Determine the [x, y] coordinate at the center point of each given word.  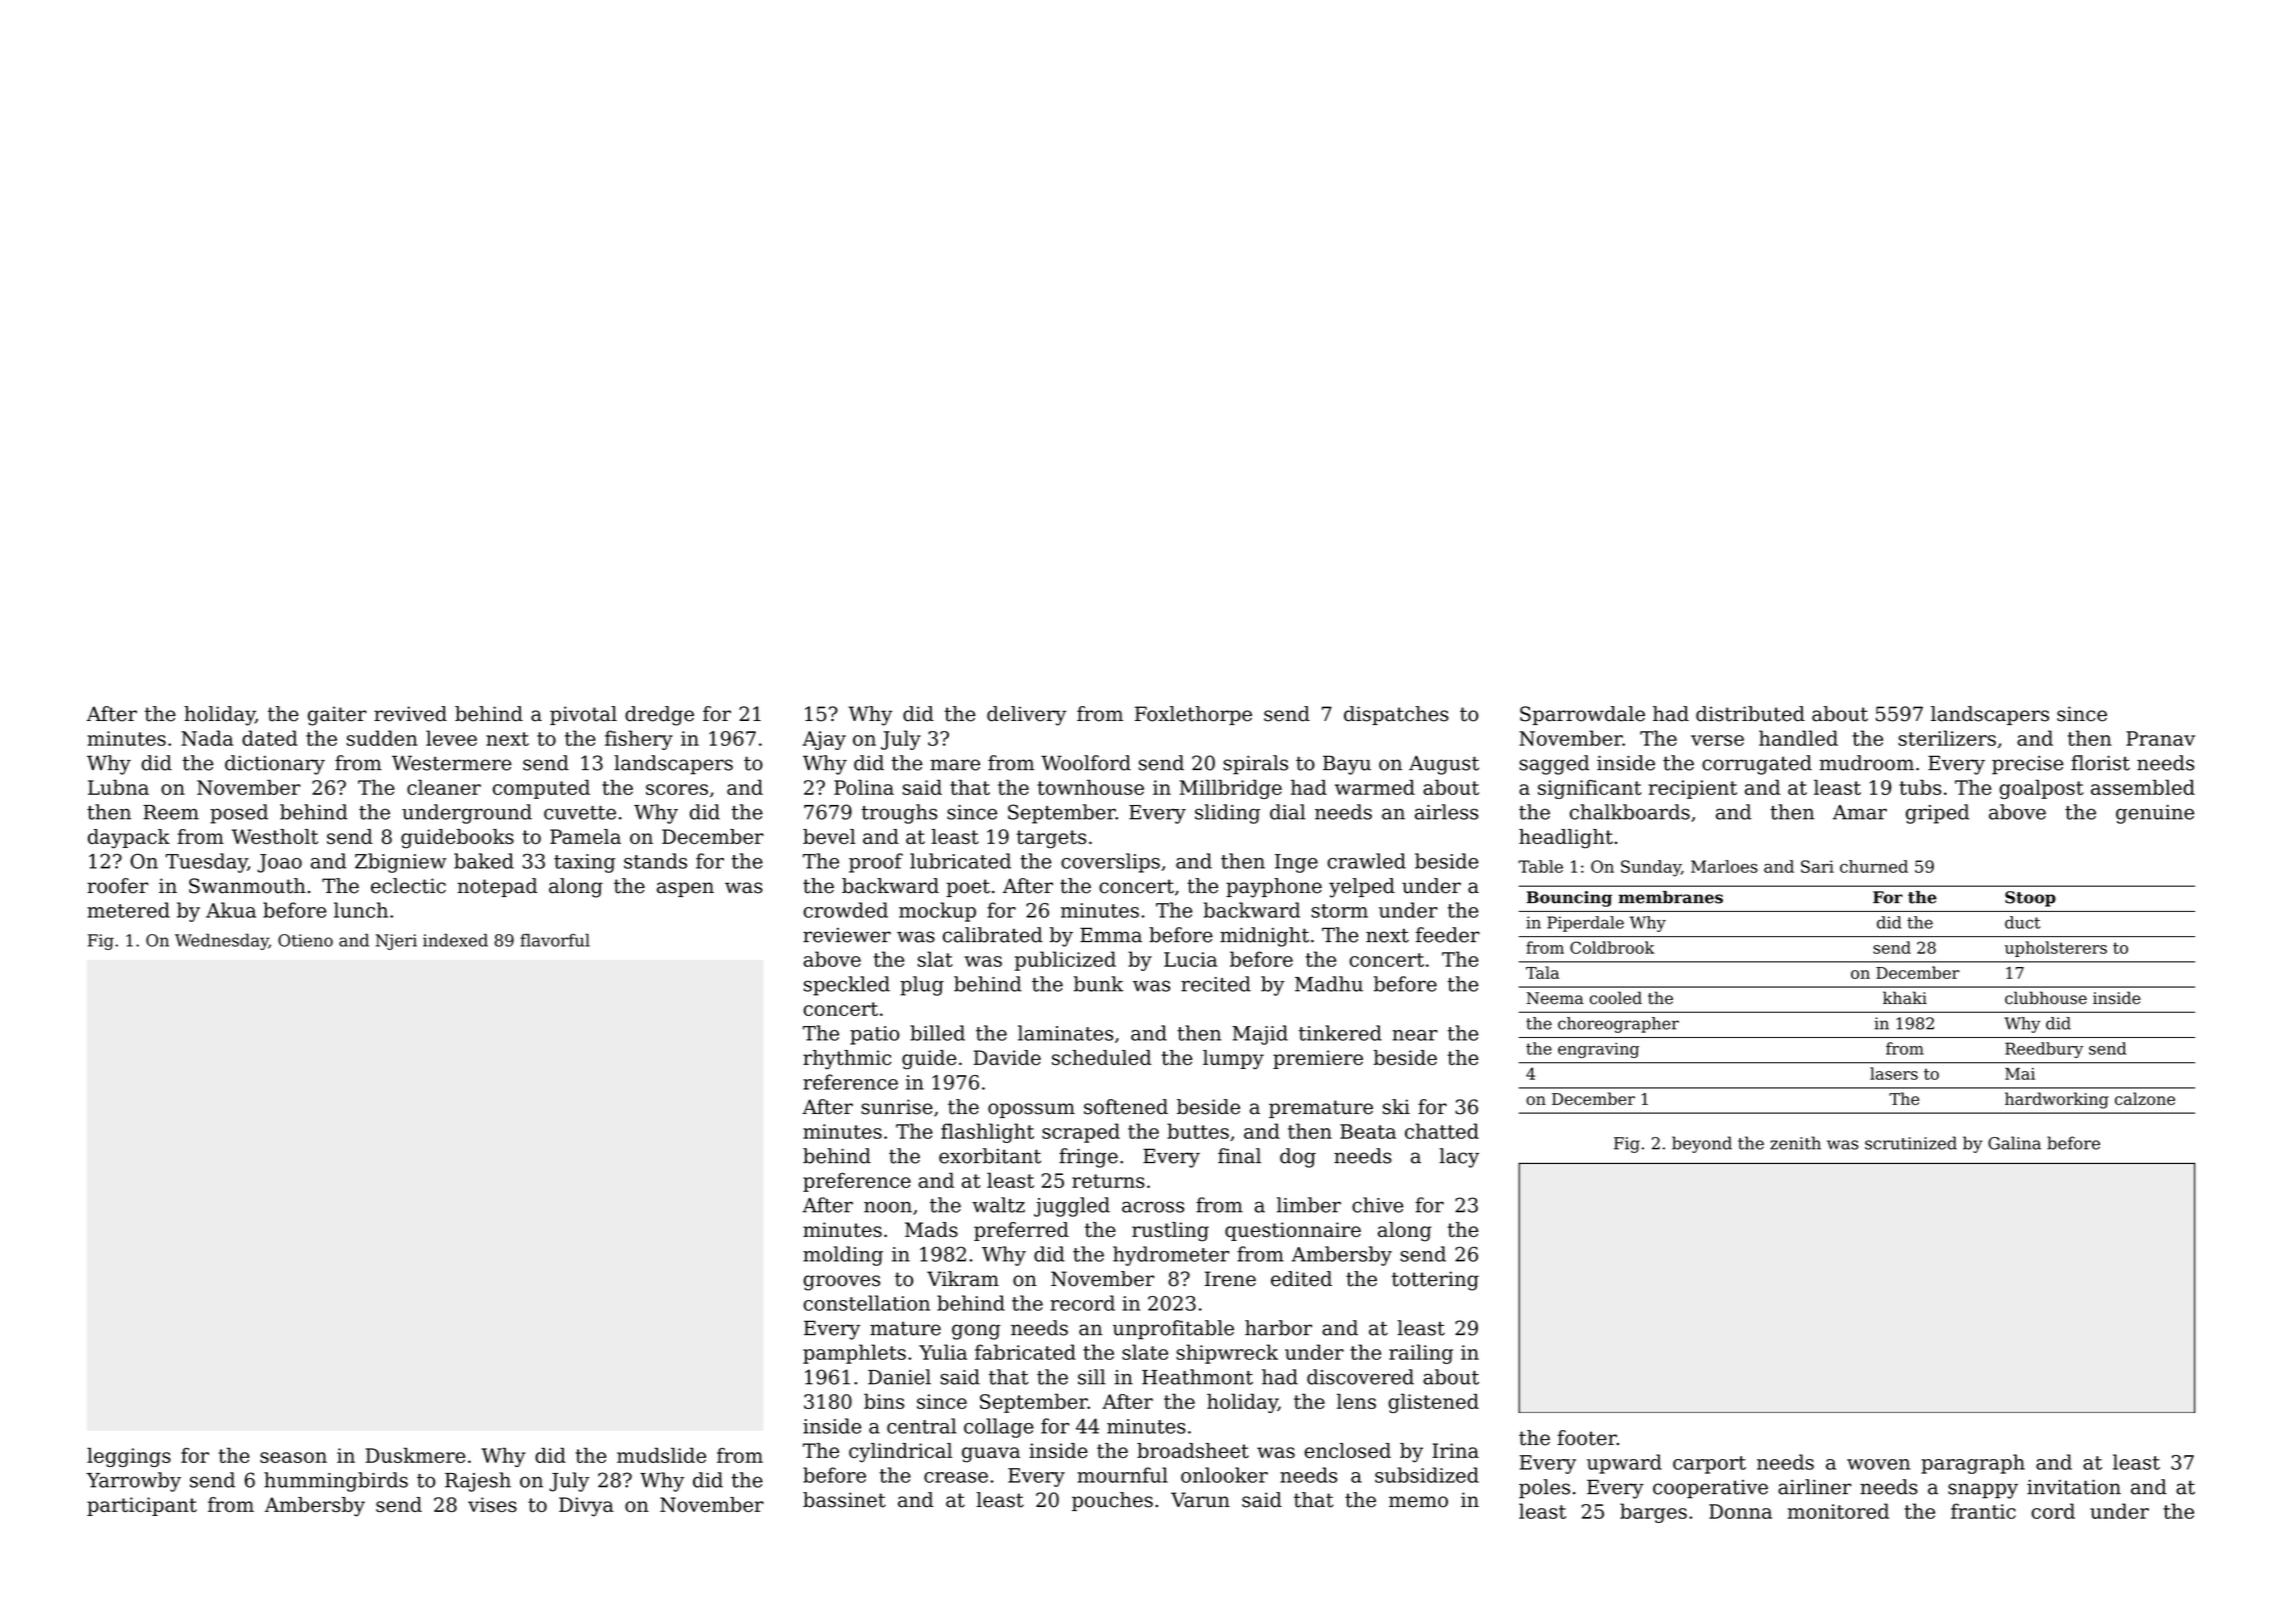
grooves [841, 1283]
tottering [1435, 1281]
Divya [586, 1507]
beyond [1702, 1144]
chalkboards [1630, 812]
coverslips [1110, 863]
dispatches [1396, 715]
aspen [685, 889]
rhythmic [847, 1060]
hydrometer [1171, 1256]
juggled [1072, 1207]
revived [410, 714]
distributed [1750, 714]
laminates [1065, 1033]
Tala [1542, 972]
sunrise [897, 1107]
